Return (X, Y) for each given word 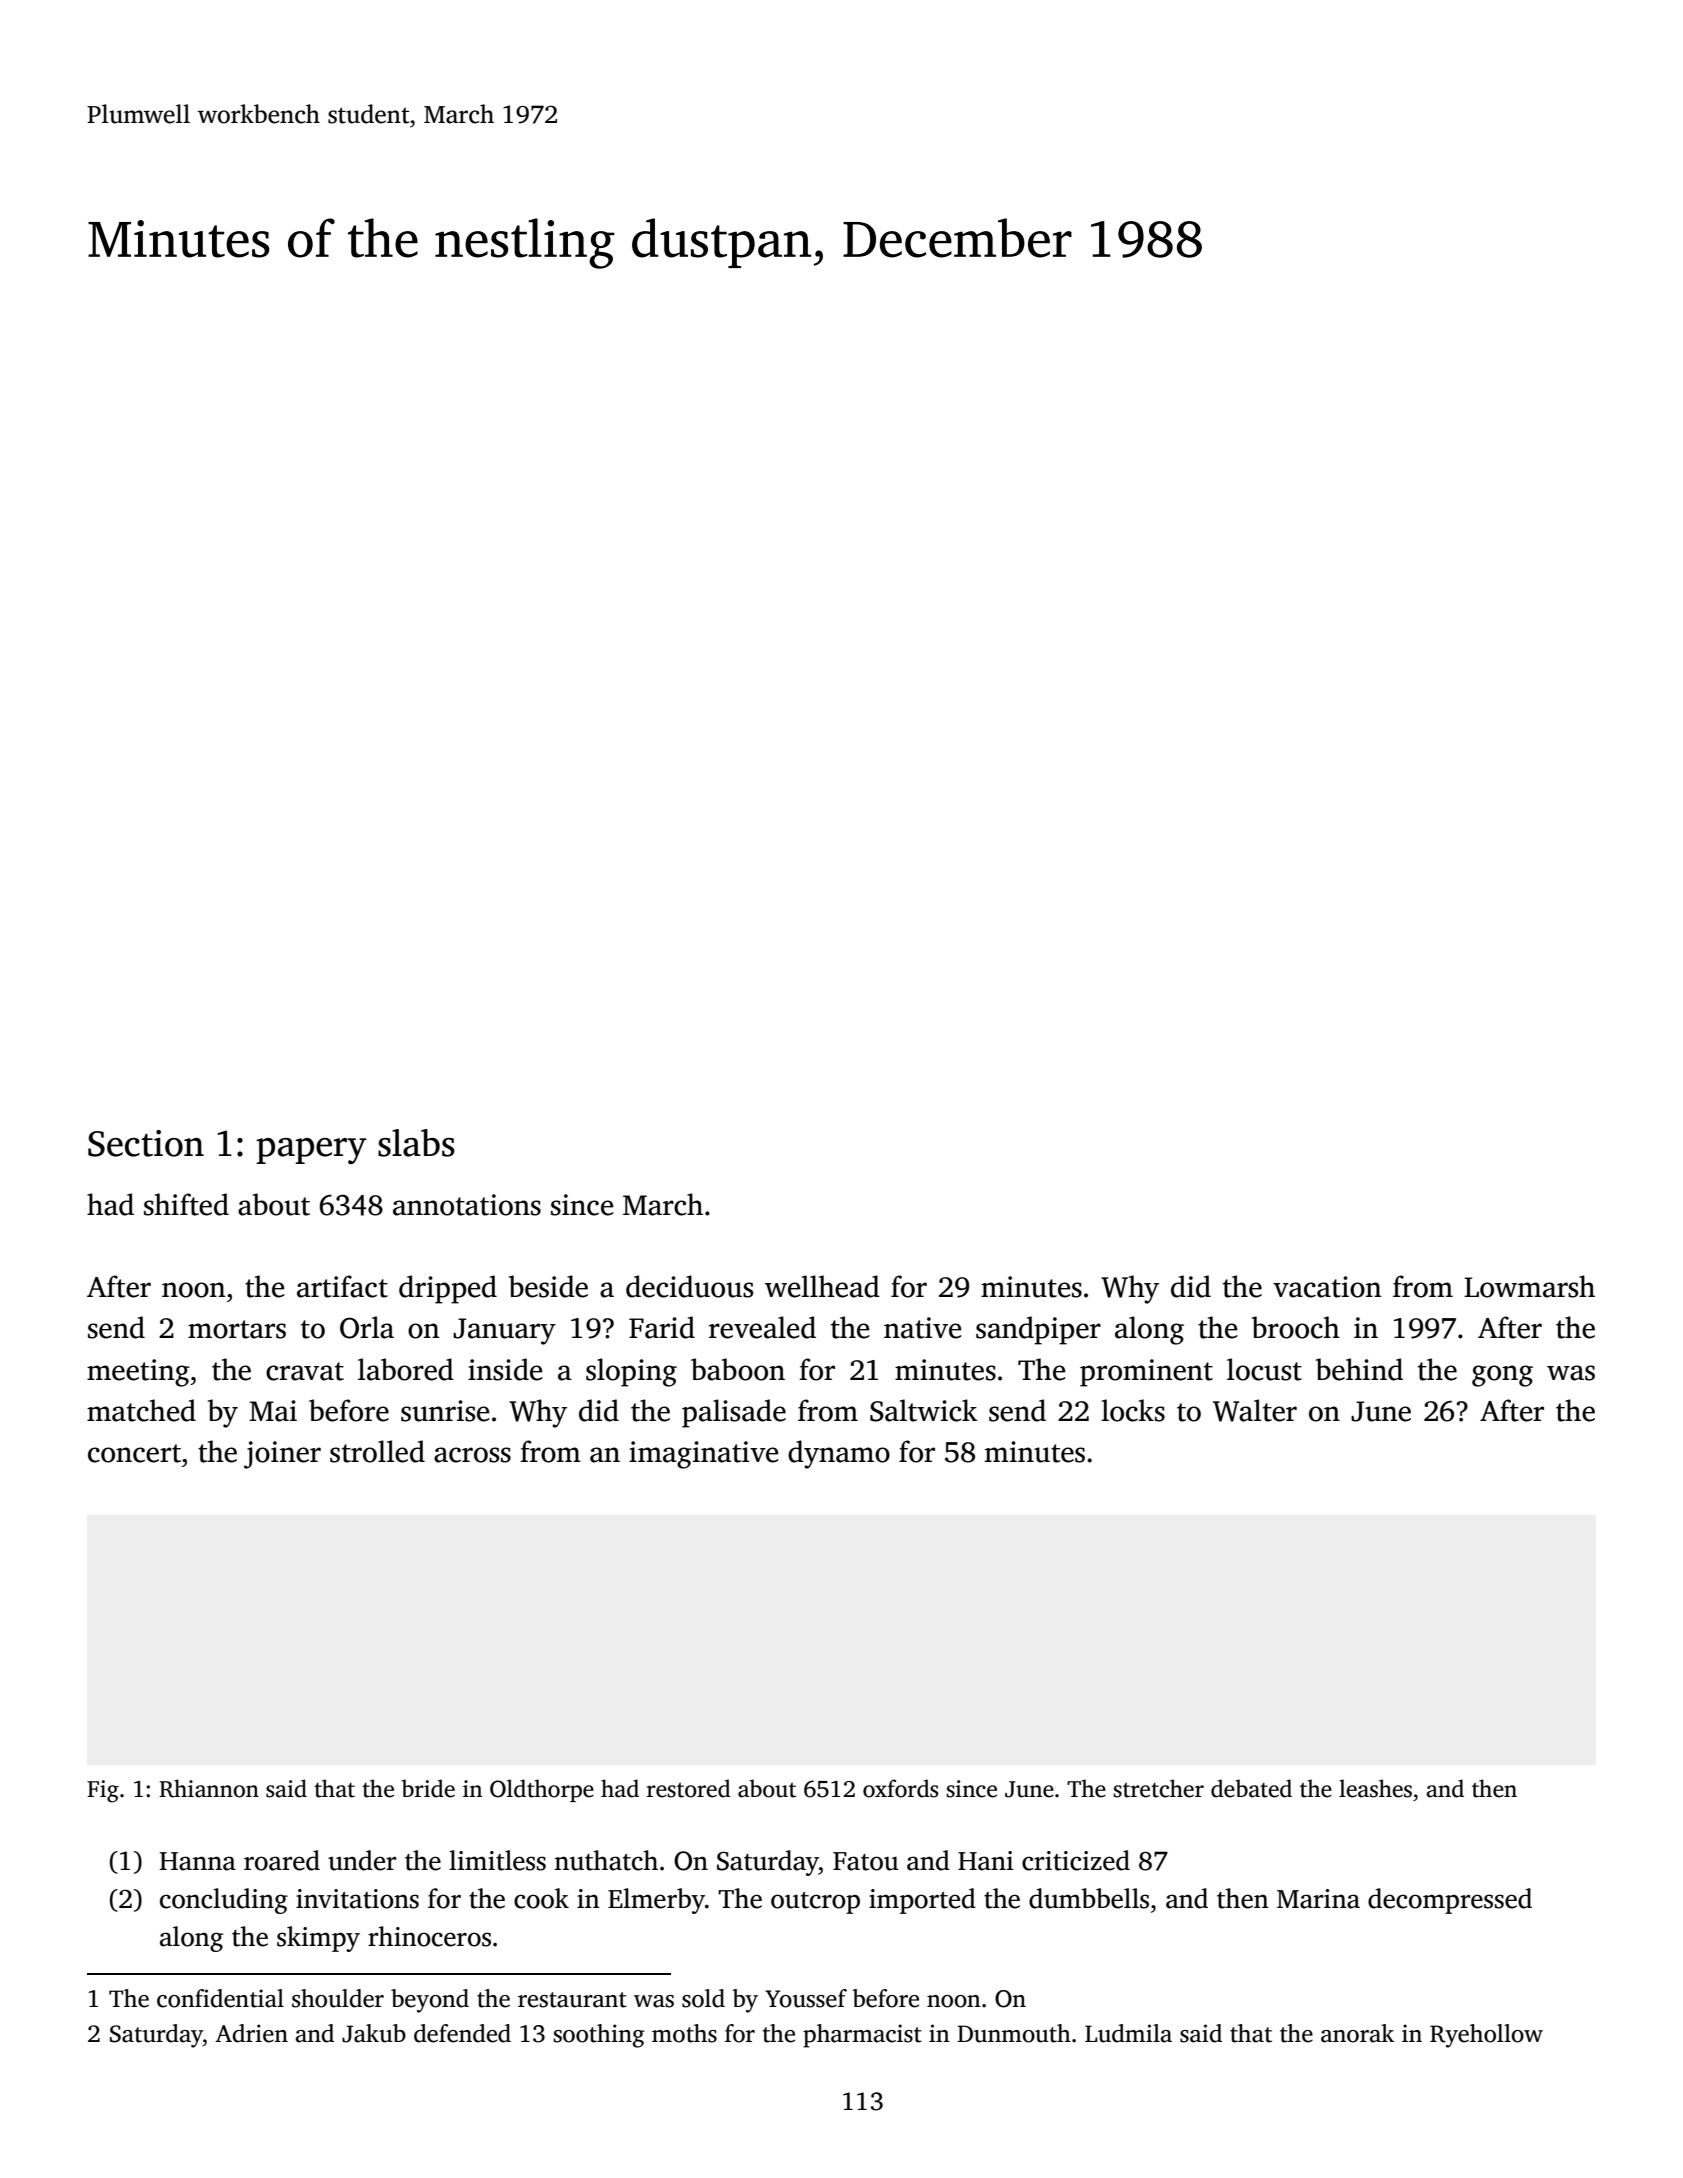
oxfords (901, 1788)
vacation (1327, 1287)
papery (311, 1151)
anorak (1357, 2033)
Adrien (251, 2033)
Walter (1255, 1410)
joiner (282, 1455)
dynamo (839, 1454)
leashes (1375, 1788)
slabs (416, 1143)
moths (684, 2033)
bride (428, 1788)
